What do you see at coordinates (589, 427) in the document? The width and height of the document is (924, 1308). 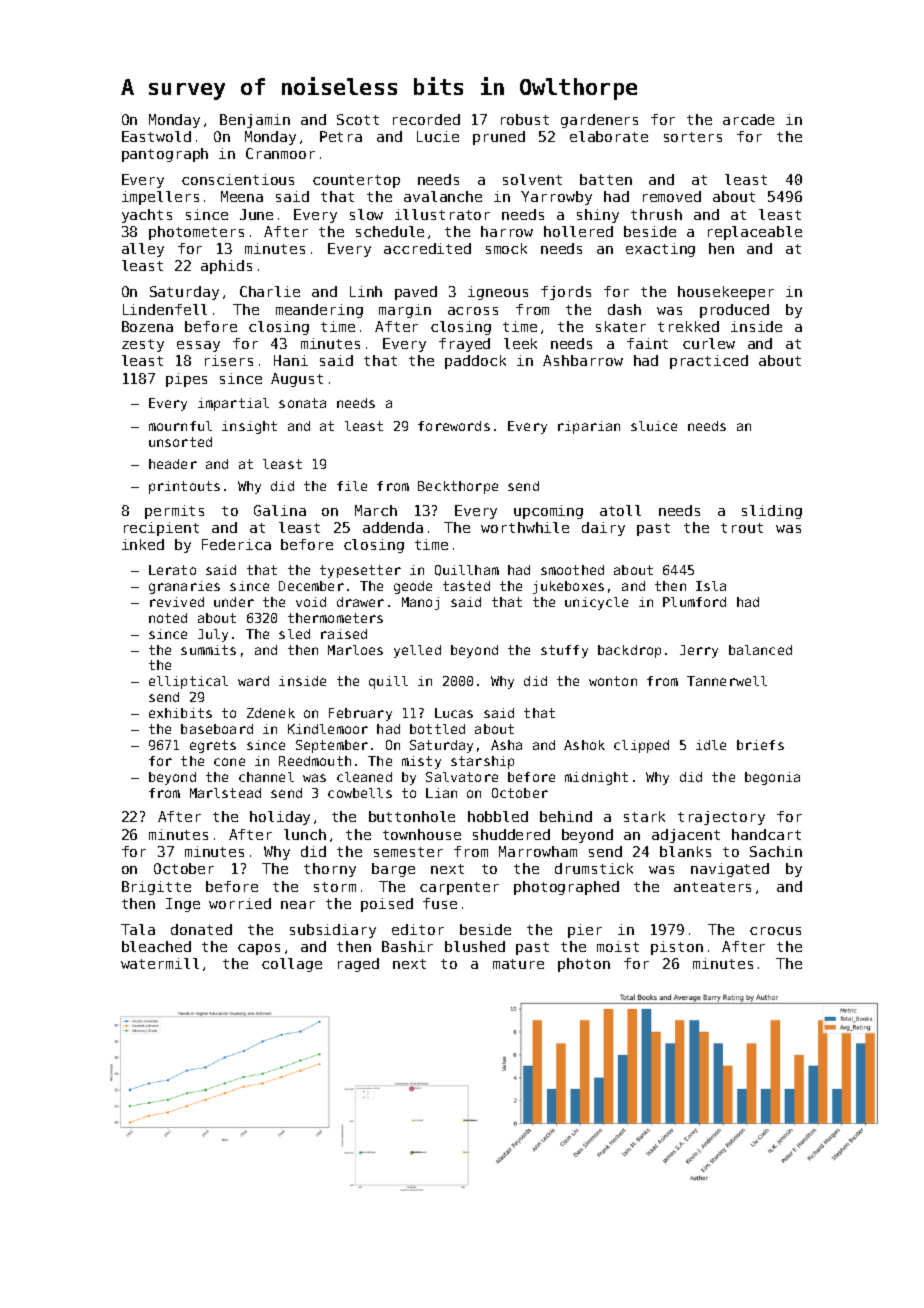 I see `riparian` at bounding box center [589, 427].
